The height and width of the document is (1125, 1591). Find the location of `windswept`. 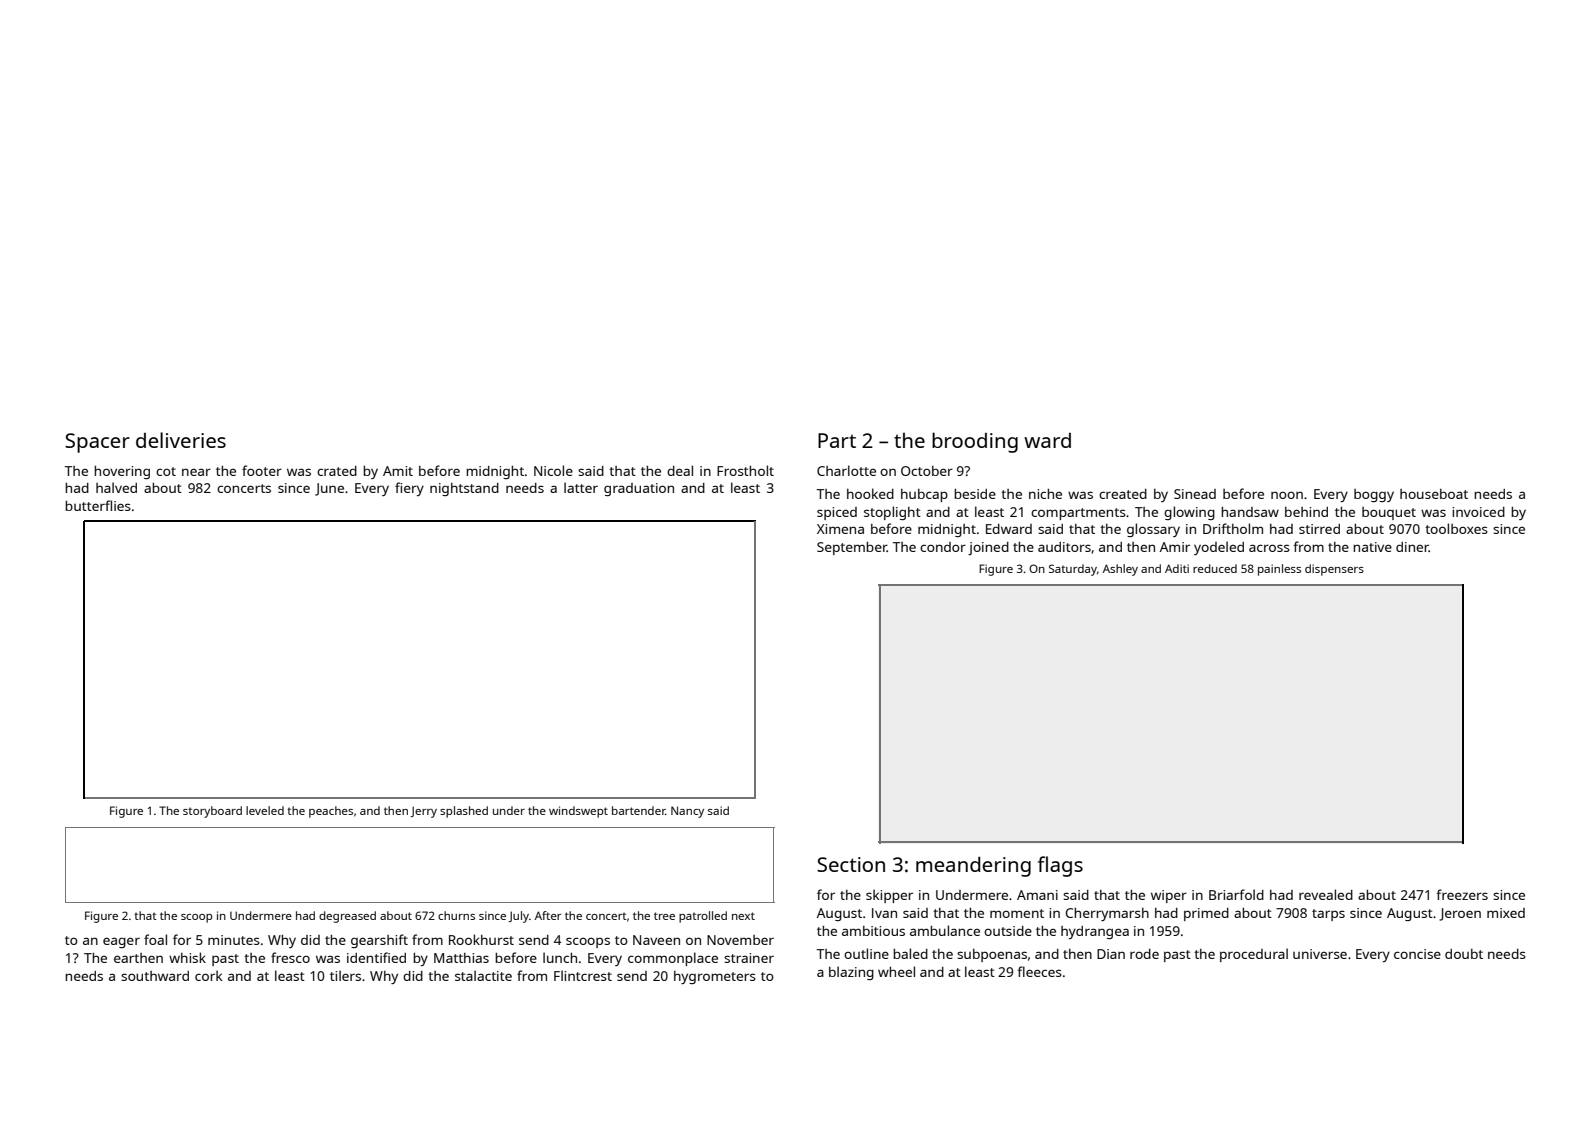

windswept is located at coordinates (578, 812).
